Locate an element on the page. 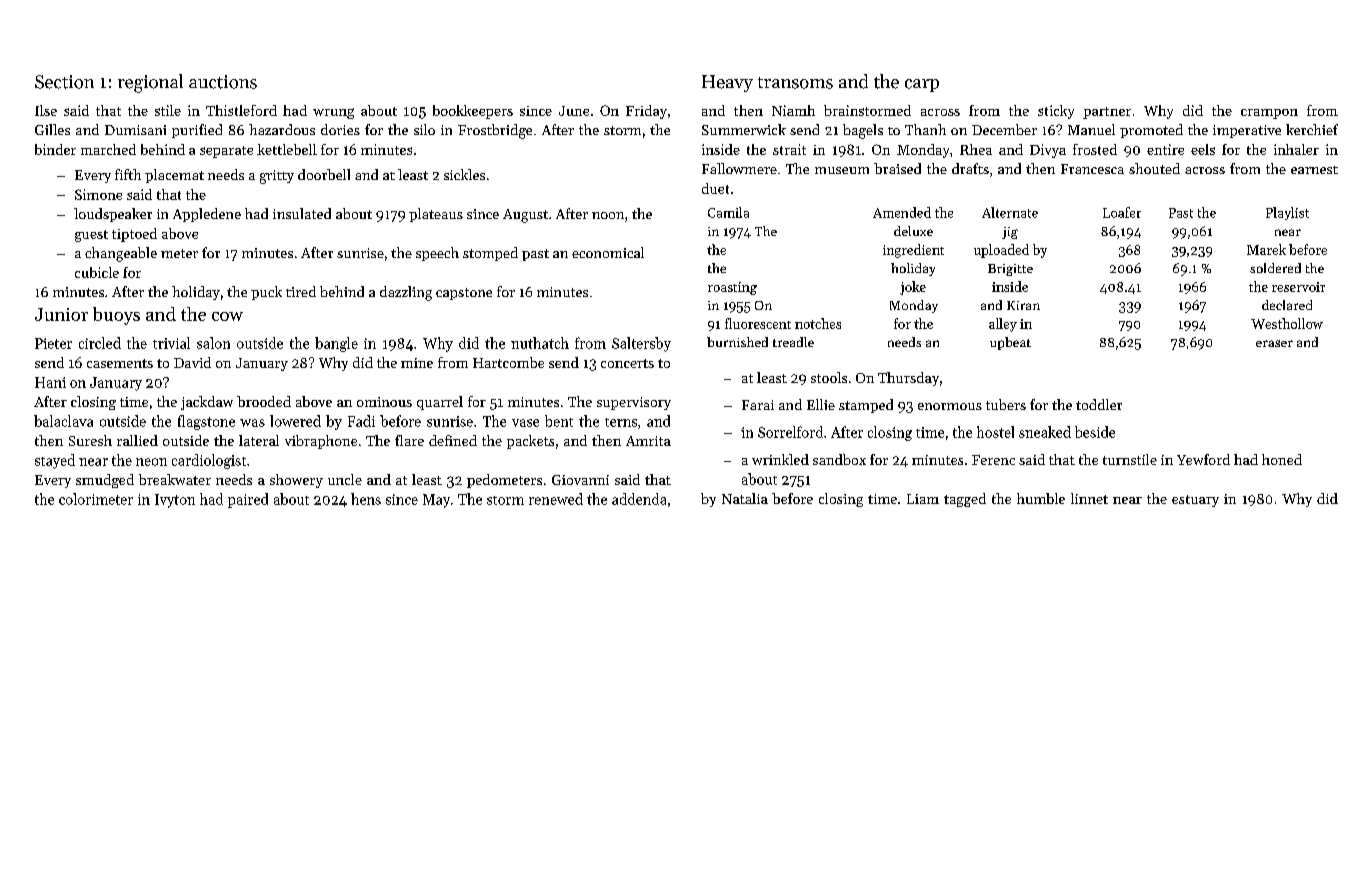 The height and width of the page is (887, 1372). buoys is located at coordinates (116, 316).
